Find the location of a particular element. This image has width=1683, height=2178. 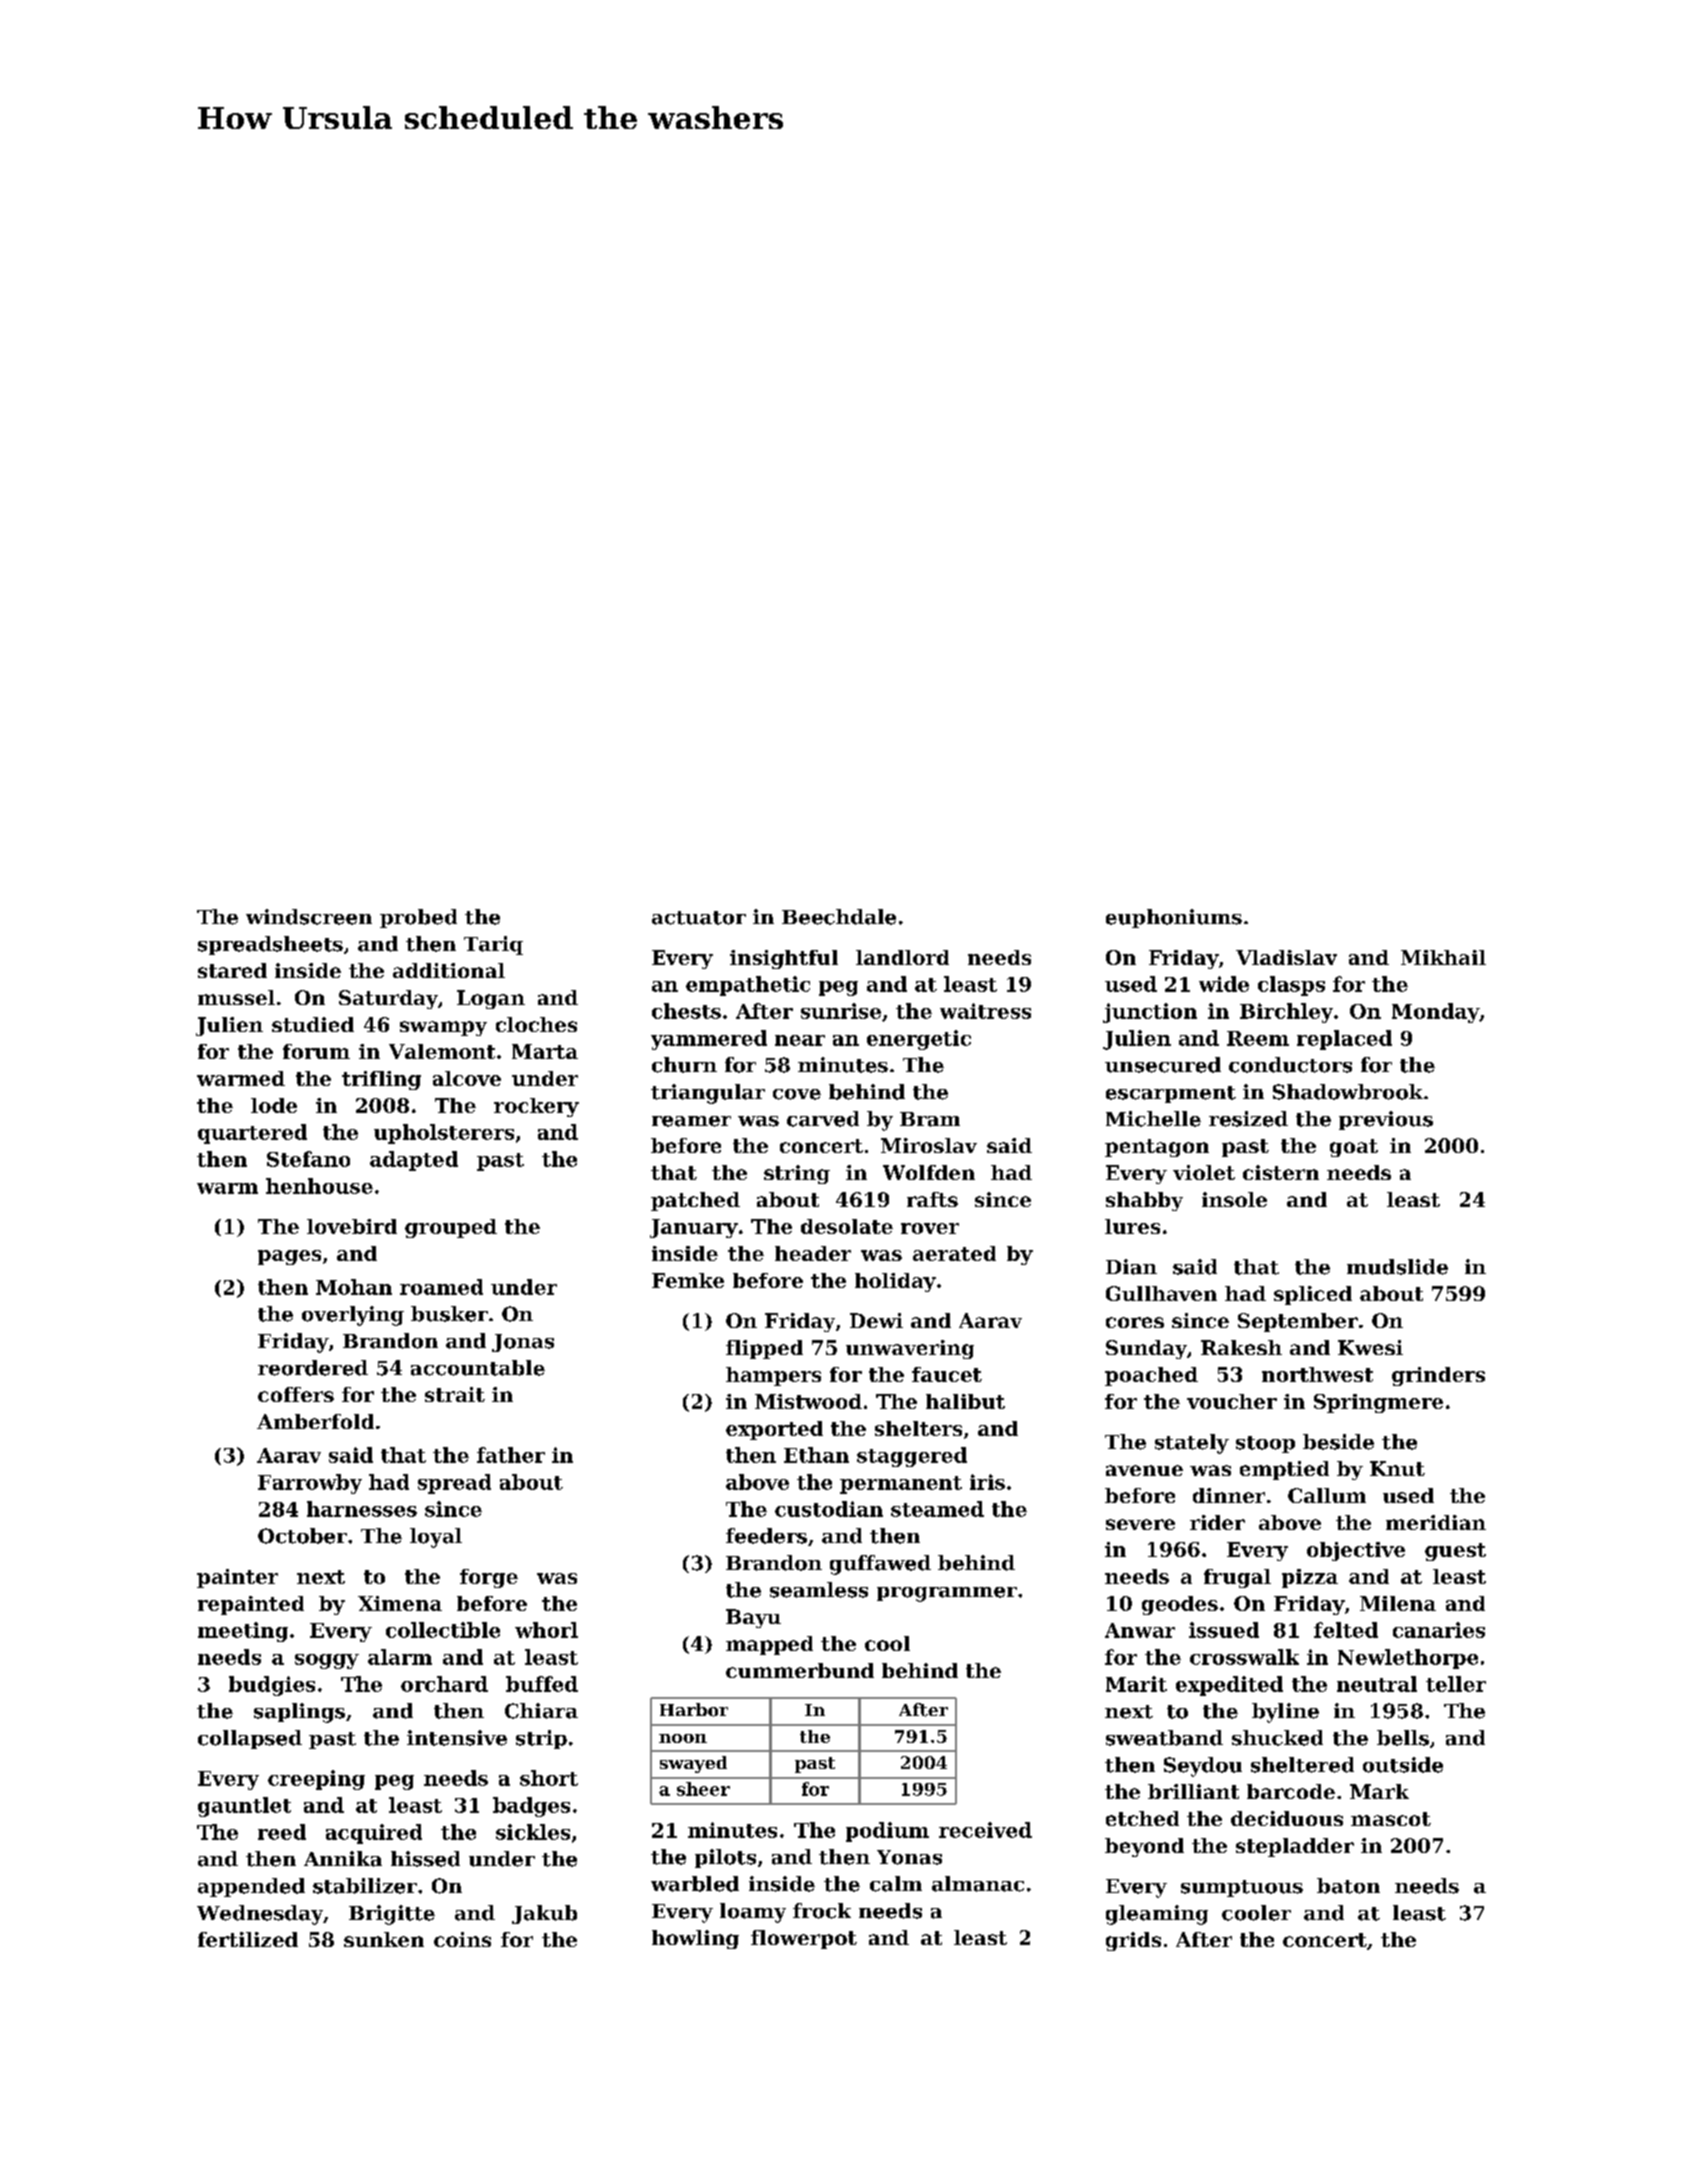

windscreen is located at coordinates (309, 917).
